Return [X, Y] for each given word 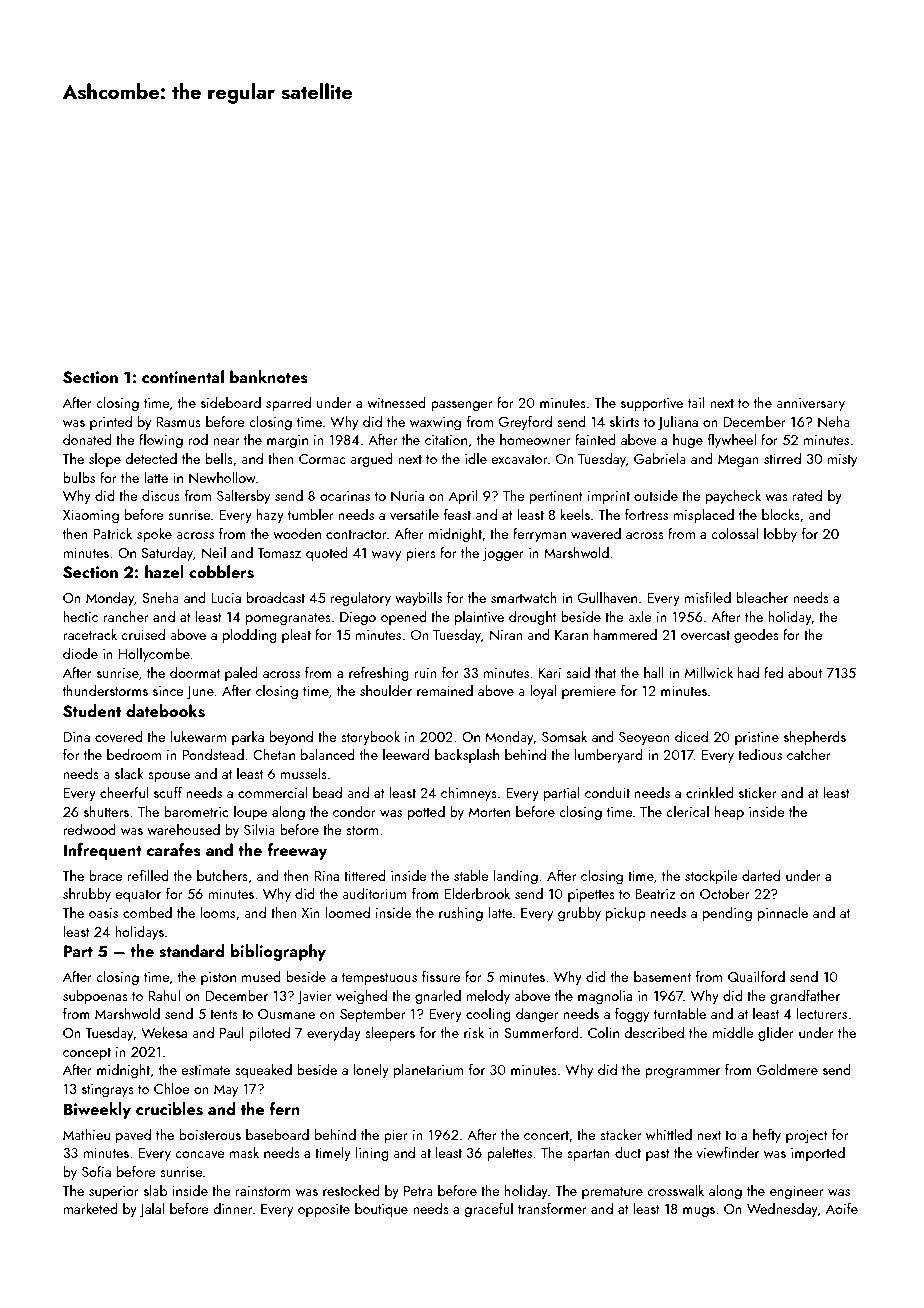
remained [445, 690]
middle [733, 1032]
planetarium [428, 1071]
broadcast [276, 597]
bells [219, 458]
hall [654, 672]
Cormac [322, 459]
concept [87, 1054]
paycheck [733, 497]
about [805, 672]
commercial [272, 792]
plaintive [479, 618]
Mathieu [86, 1134]
